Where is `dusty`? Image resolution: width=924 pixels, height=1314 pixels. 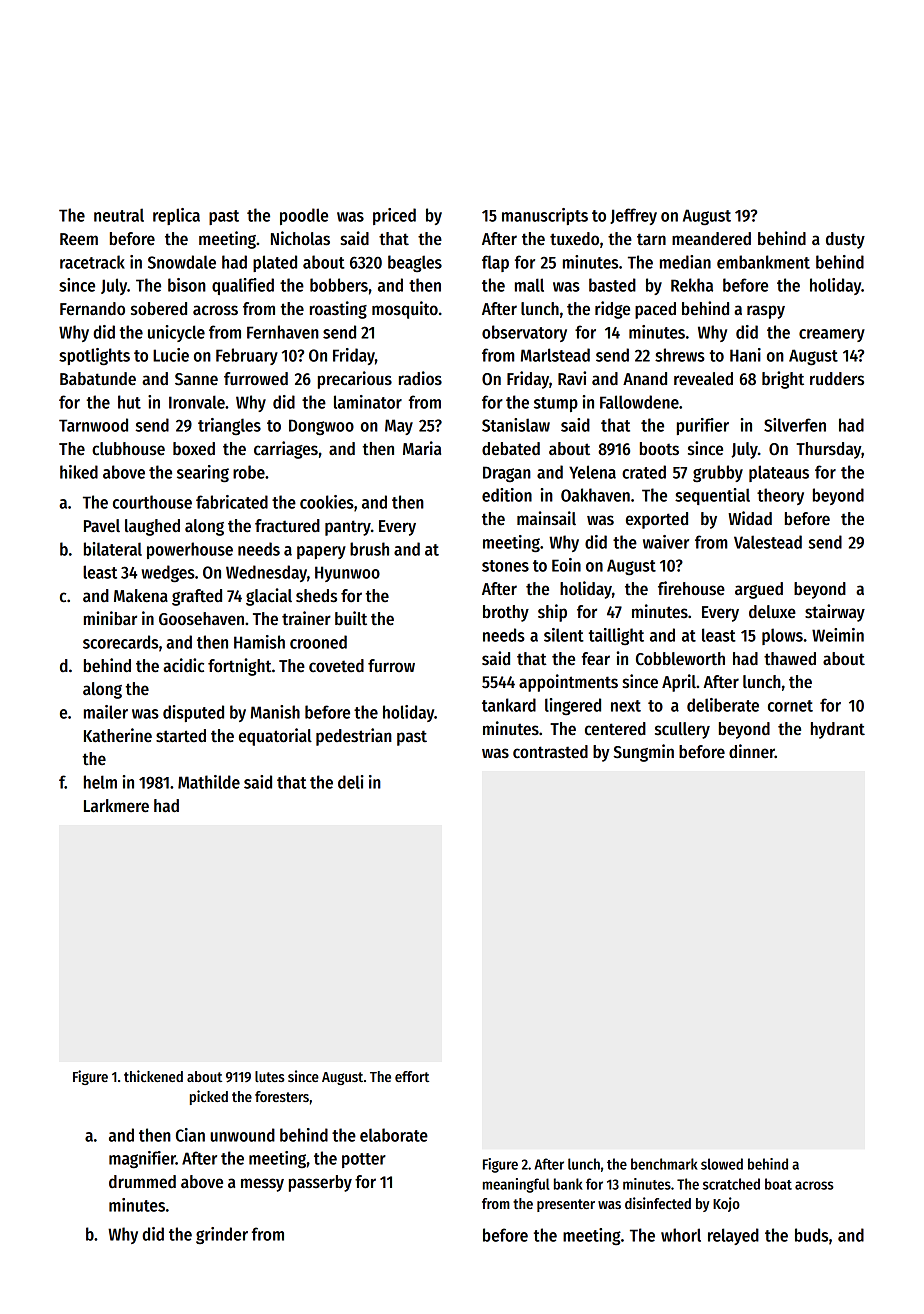
dusty is located at coordinates (845, 240).
